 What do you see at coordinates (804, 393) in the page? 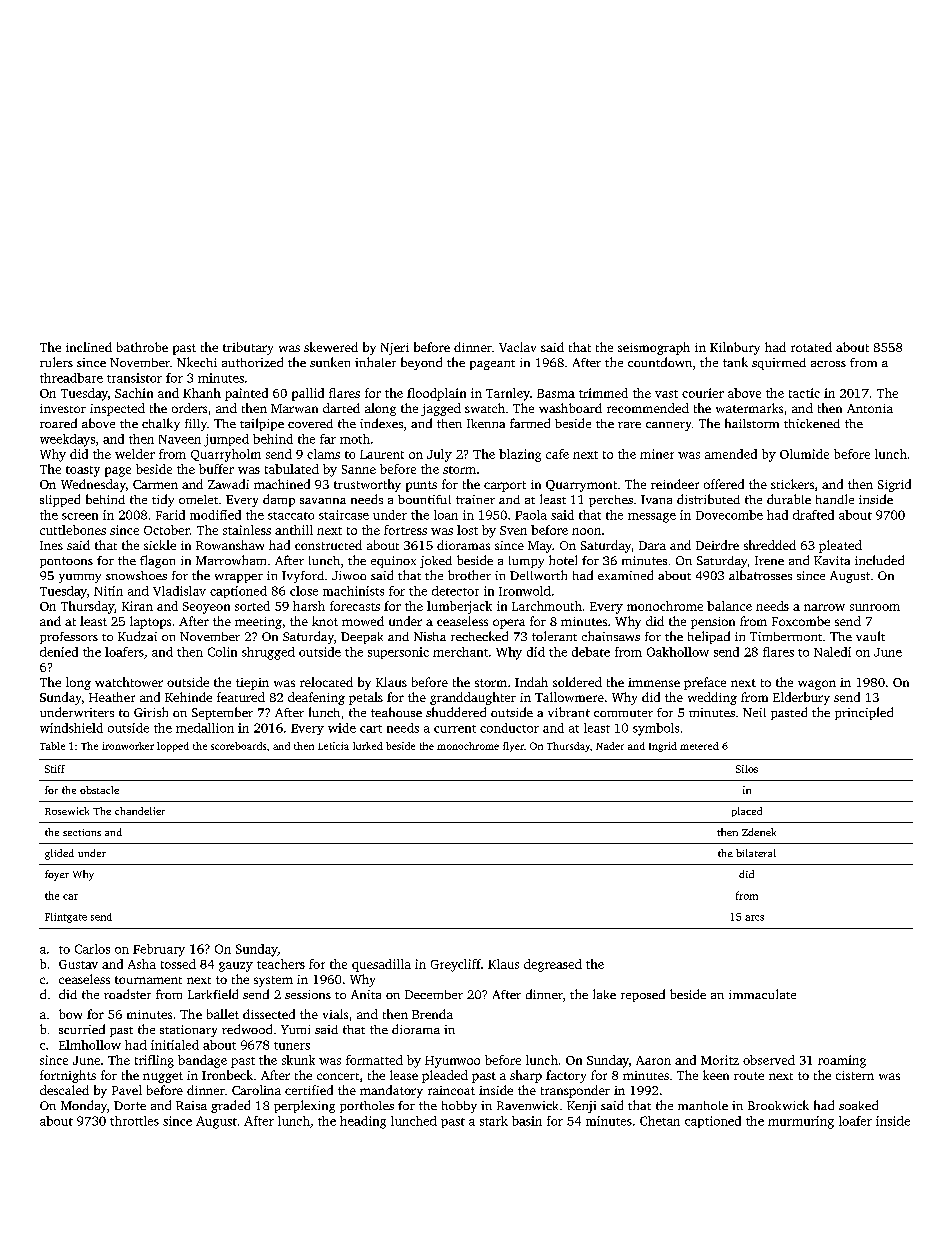
I see `tactic` at bounding box center [804, 393].
